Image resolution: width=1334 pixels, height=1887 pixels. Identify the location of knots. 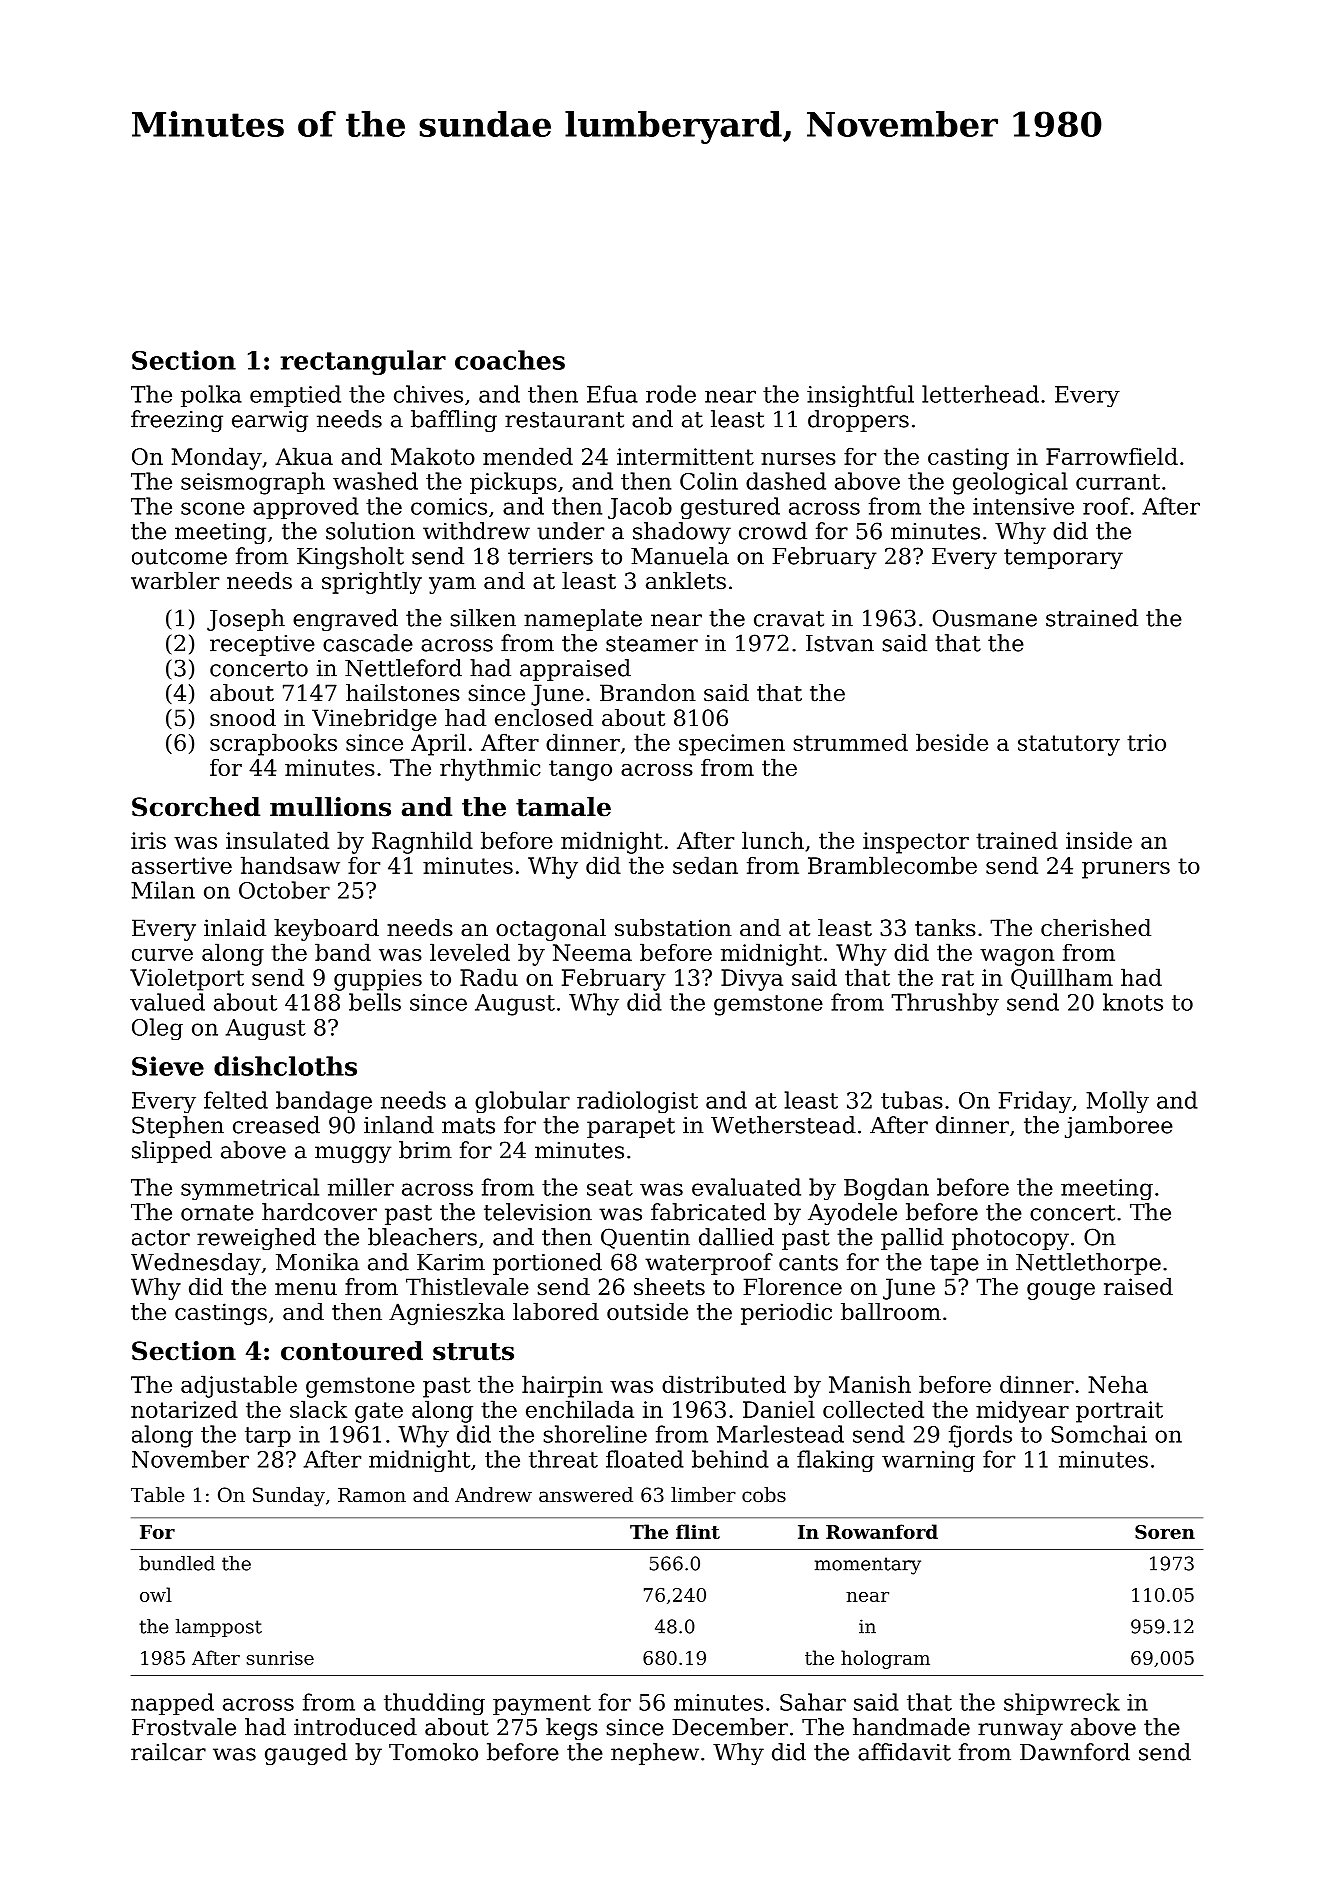
(1133, 1002).
